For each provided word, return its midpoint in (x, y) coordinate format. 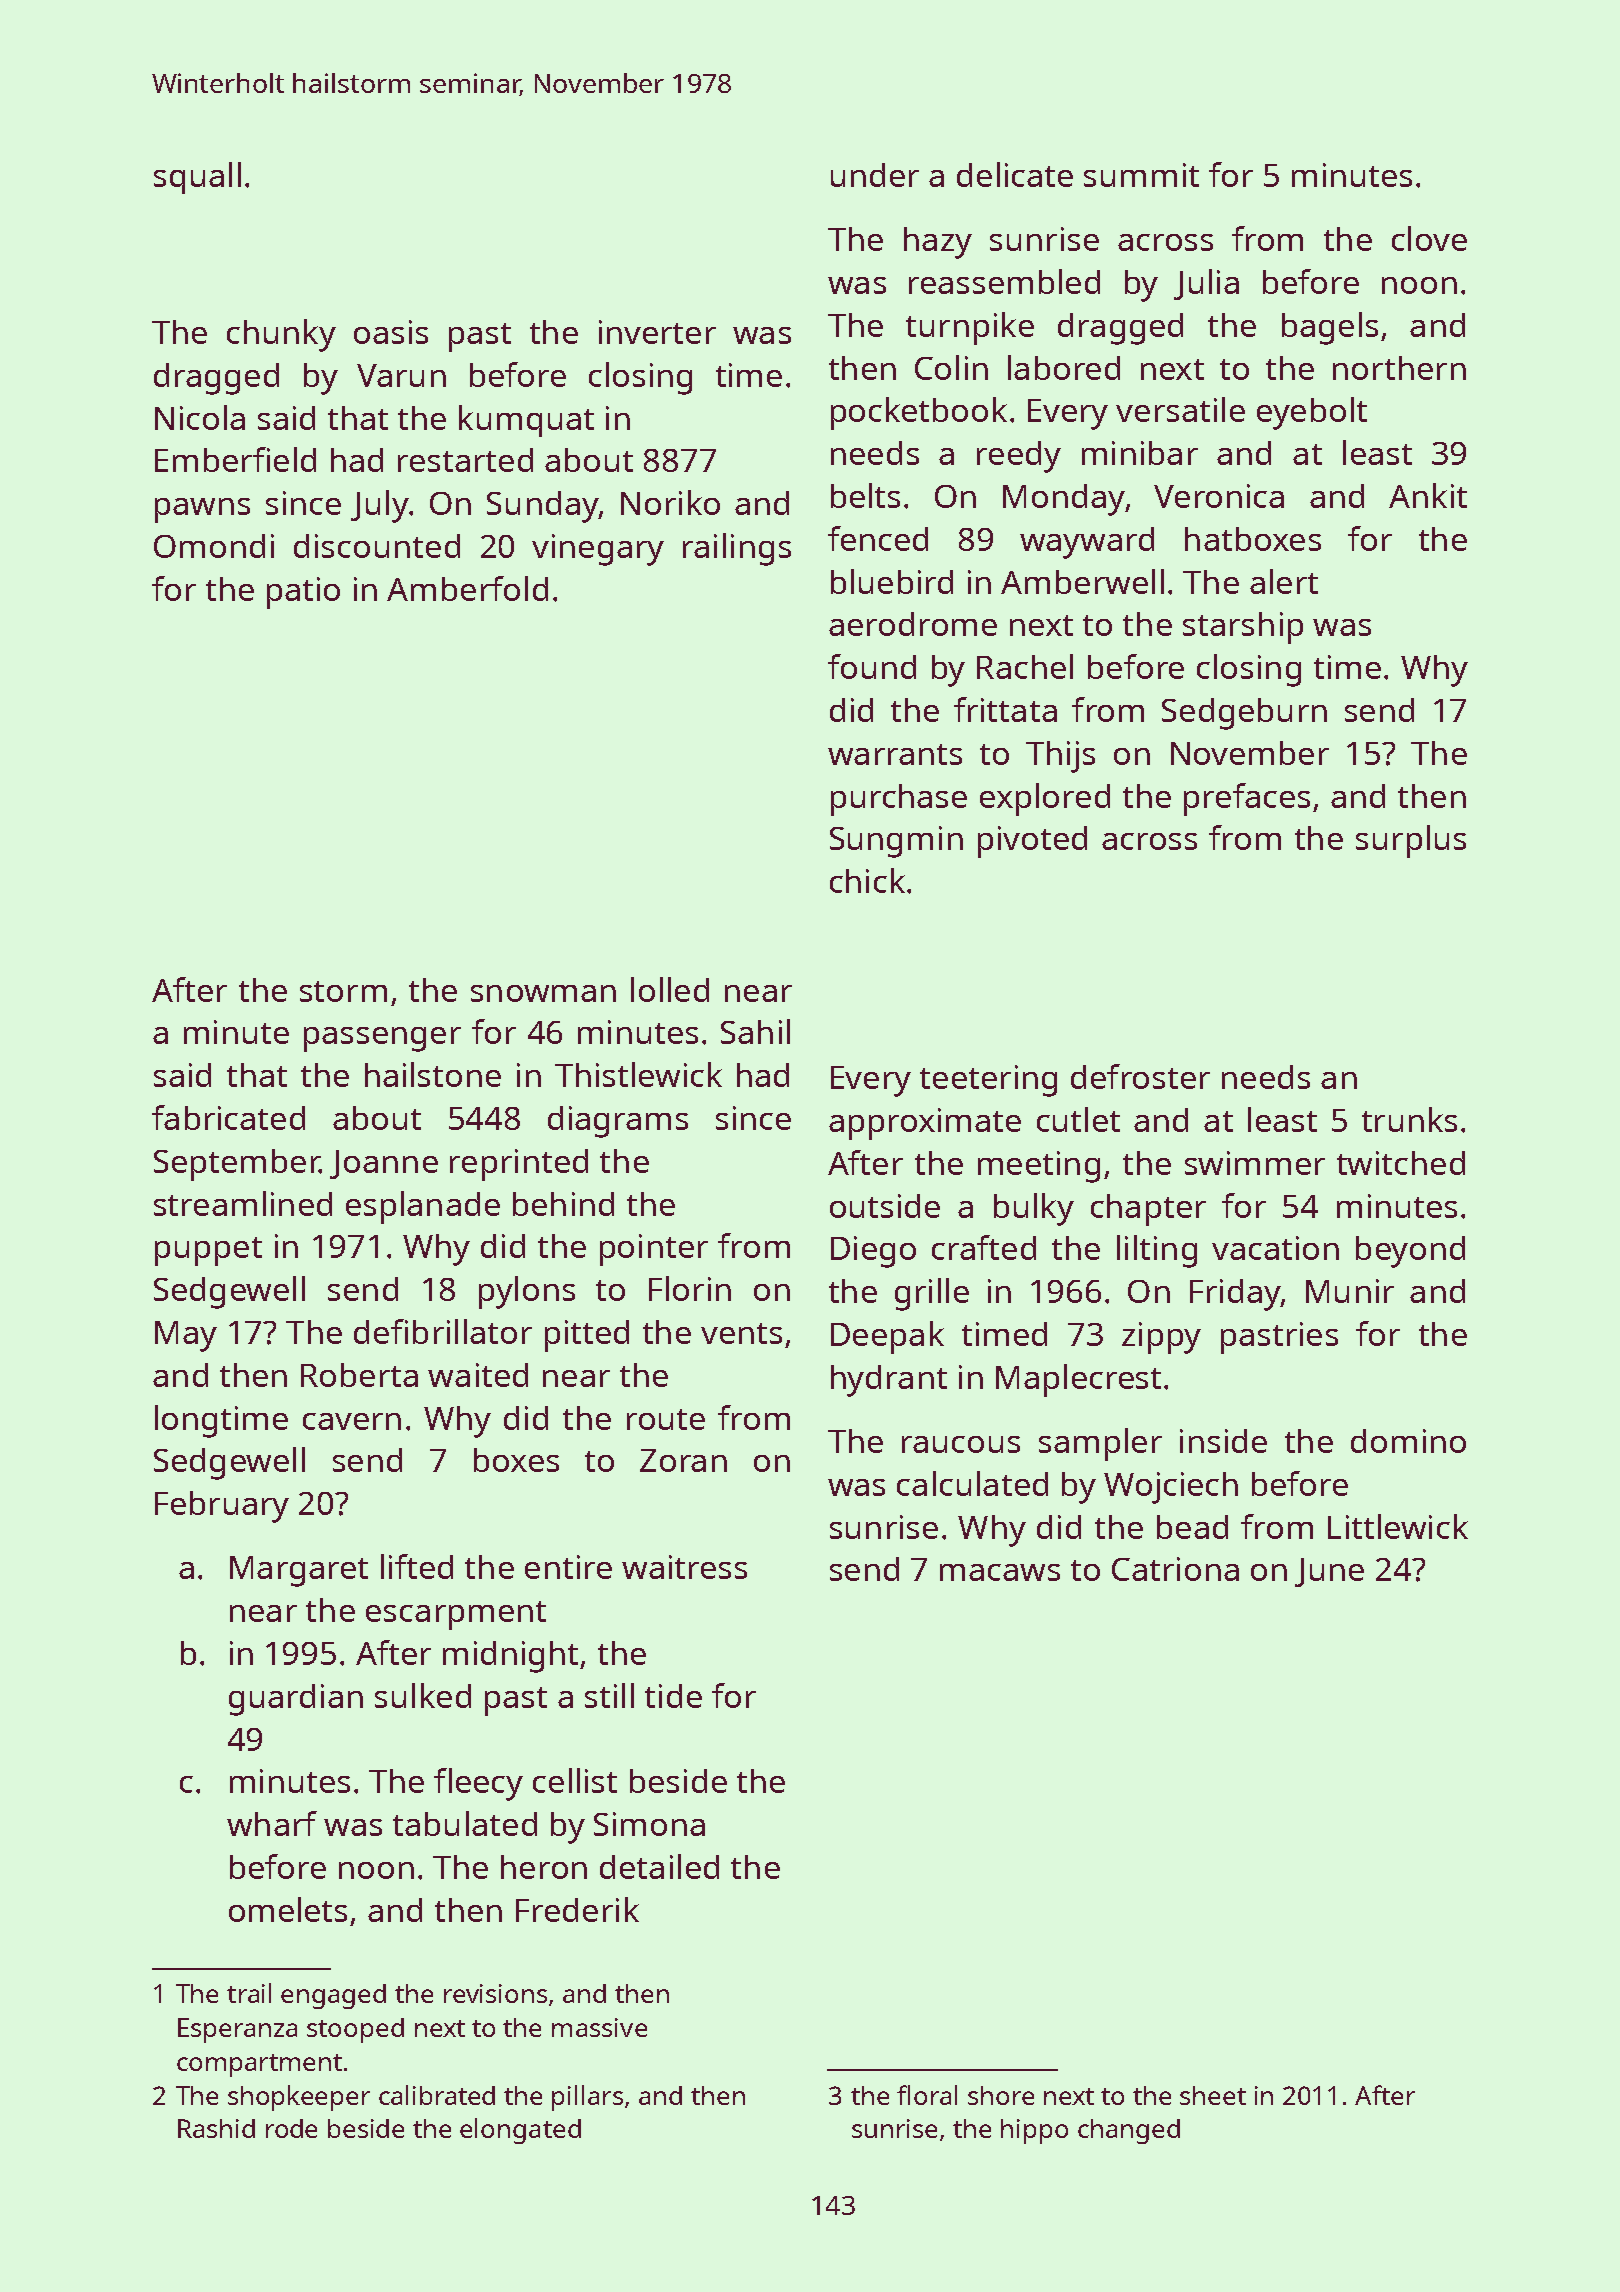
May (186, 1336)
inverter (657, 332)
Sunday (543, 507)
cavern (352, 1421)
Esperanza (237, 2030)
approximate (925, 1124)
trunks (1409, 1119)
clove (1429, 238)
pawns (202, 510)
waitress (684, 1567)
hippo (1034, 2131)
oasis (391, 332)
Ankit (1428, 495)
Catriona (1175, 1569)
